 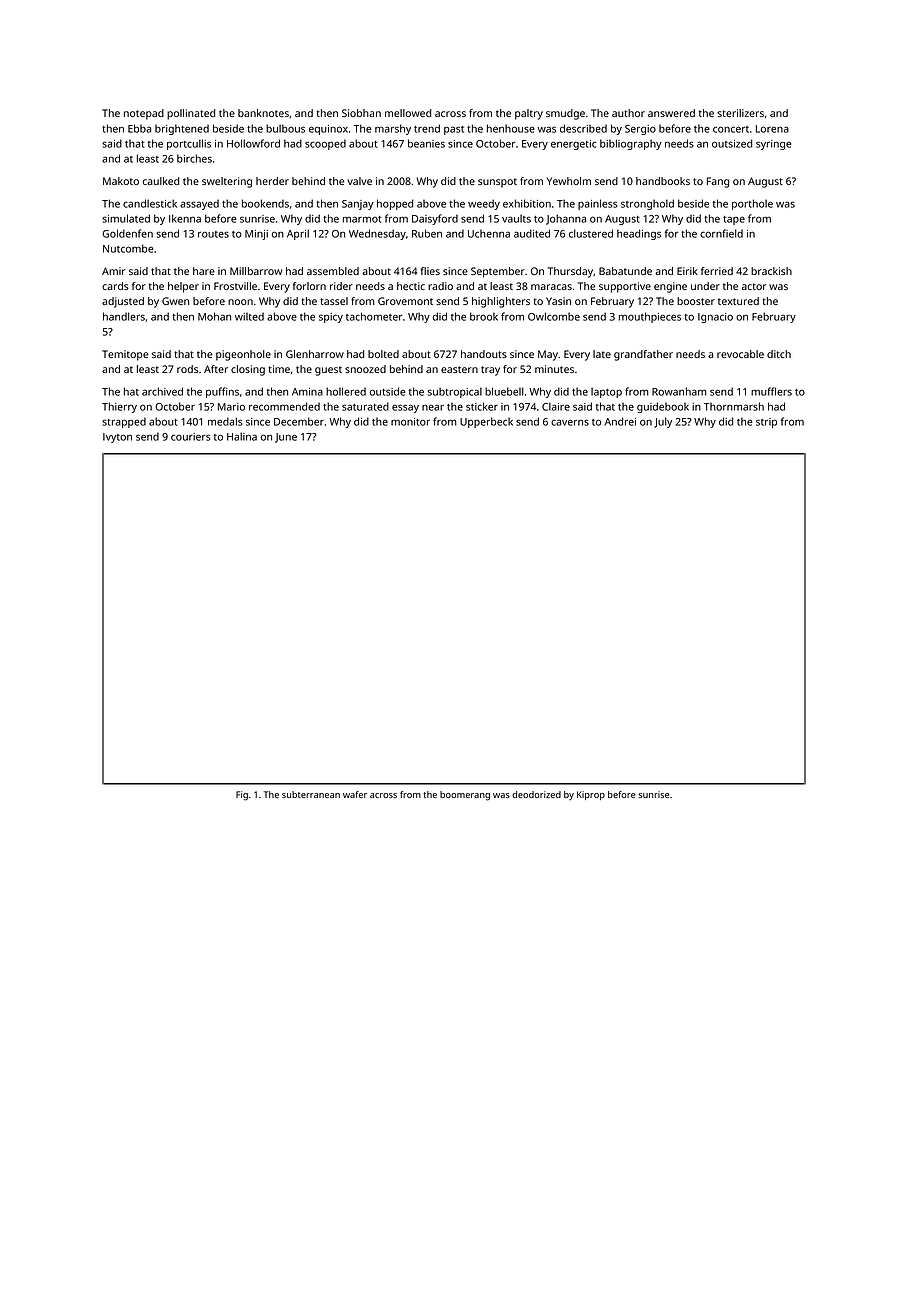 What do you see at coordinates (410, 422) in the screenshot?
I see `monitor` at bounding box center [410, 422].
